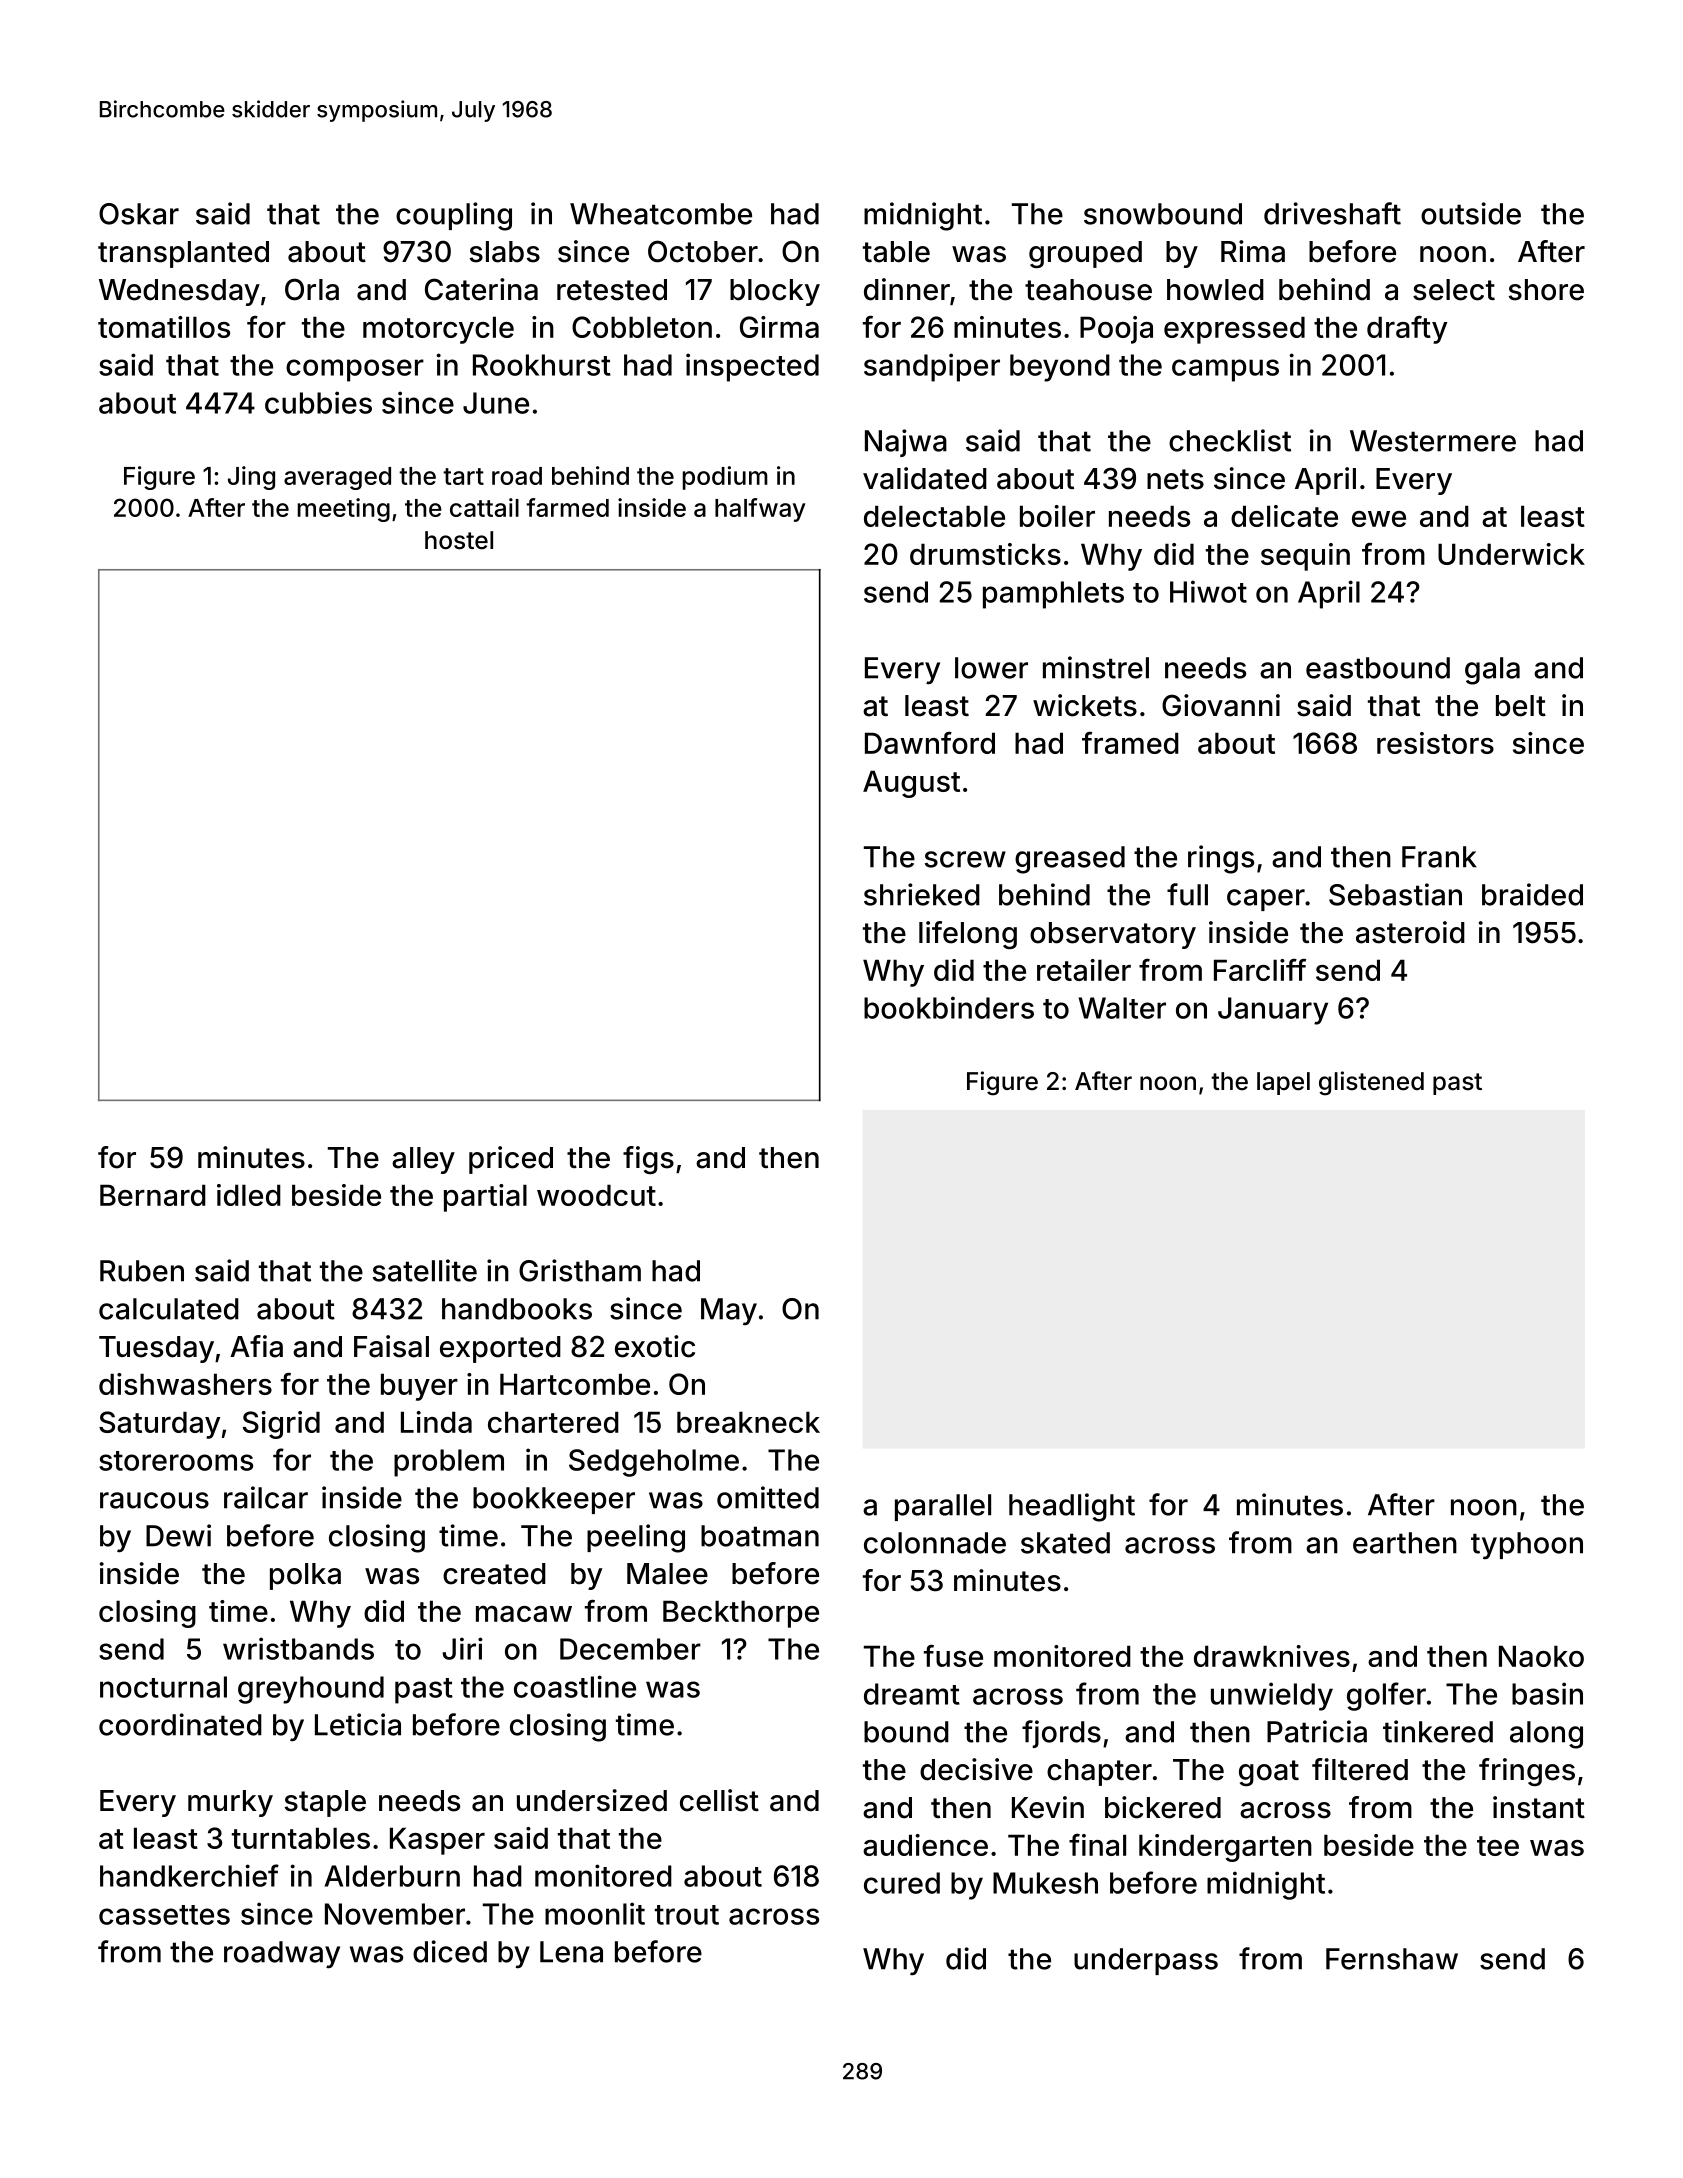  I want to click on Lena, so click(571, 1952).
